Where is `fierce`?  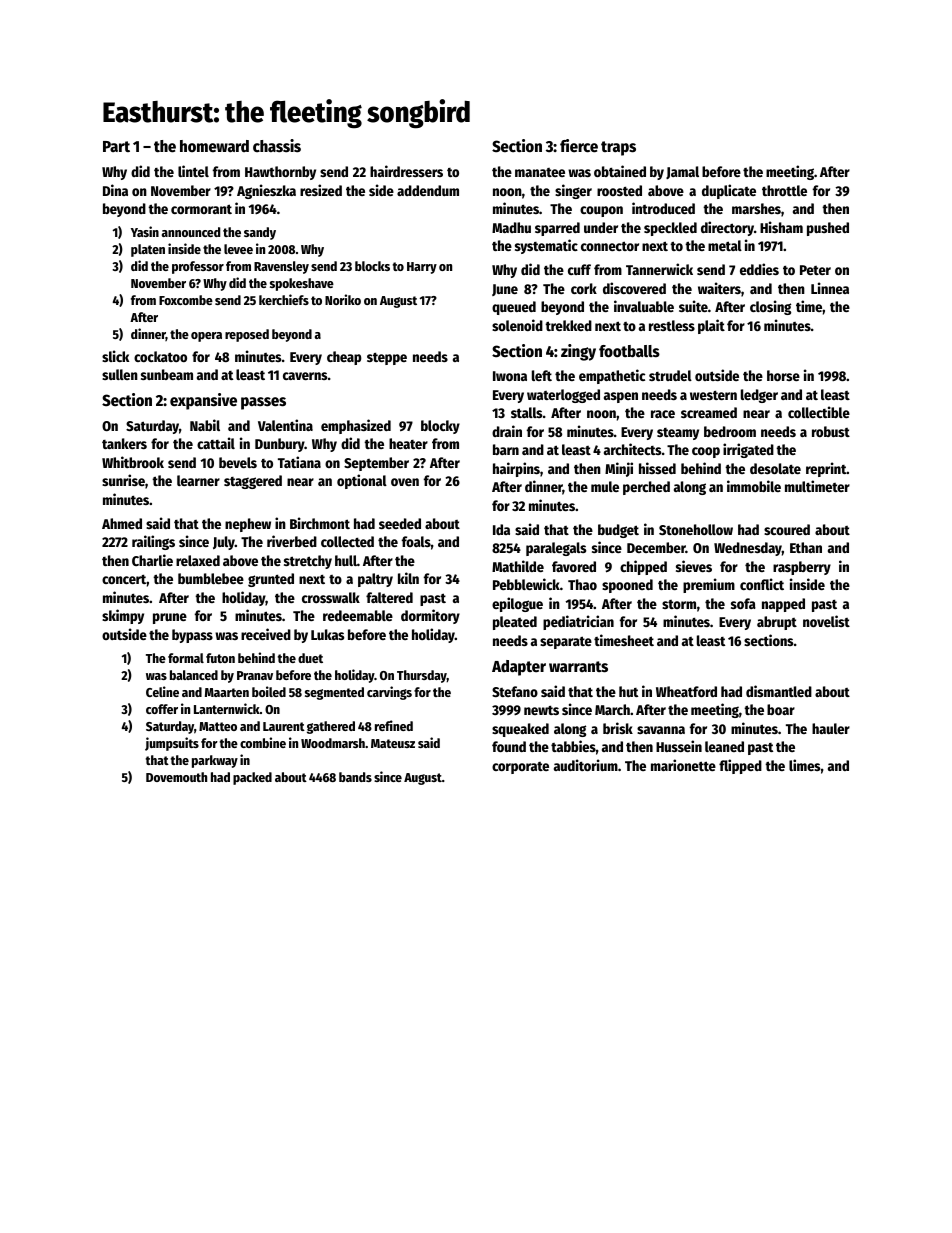
fierce is located at coordinates (579, 146).
